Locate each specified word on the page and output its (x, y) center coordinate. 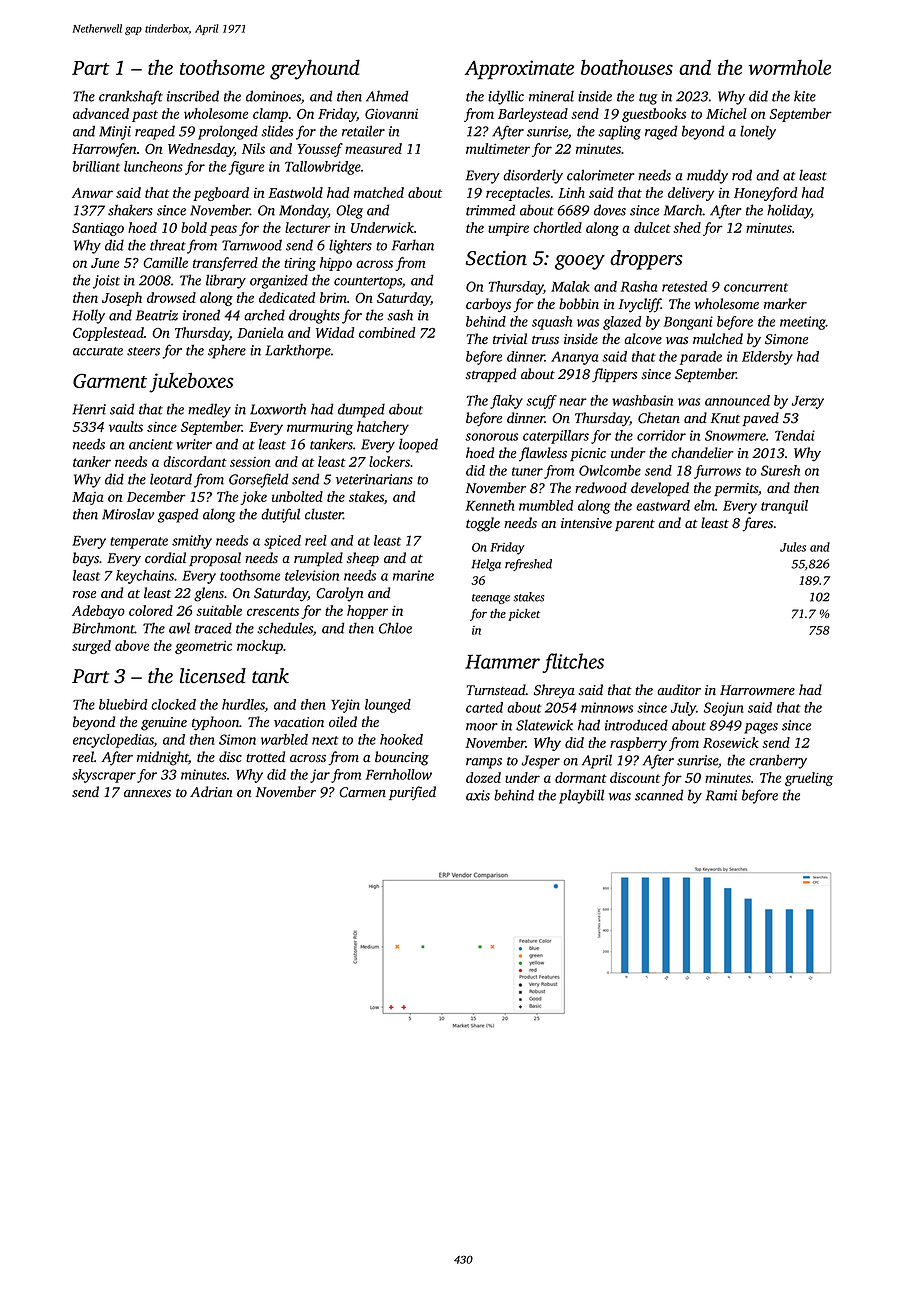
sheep (362, 559)
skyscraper (104, 776)
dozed (483, 777)
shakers (130, 210)
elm (704, 505)
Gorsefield (258, 480)
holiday (789, 211)
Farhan (413, 245)
